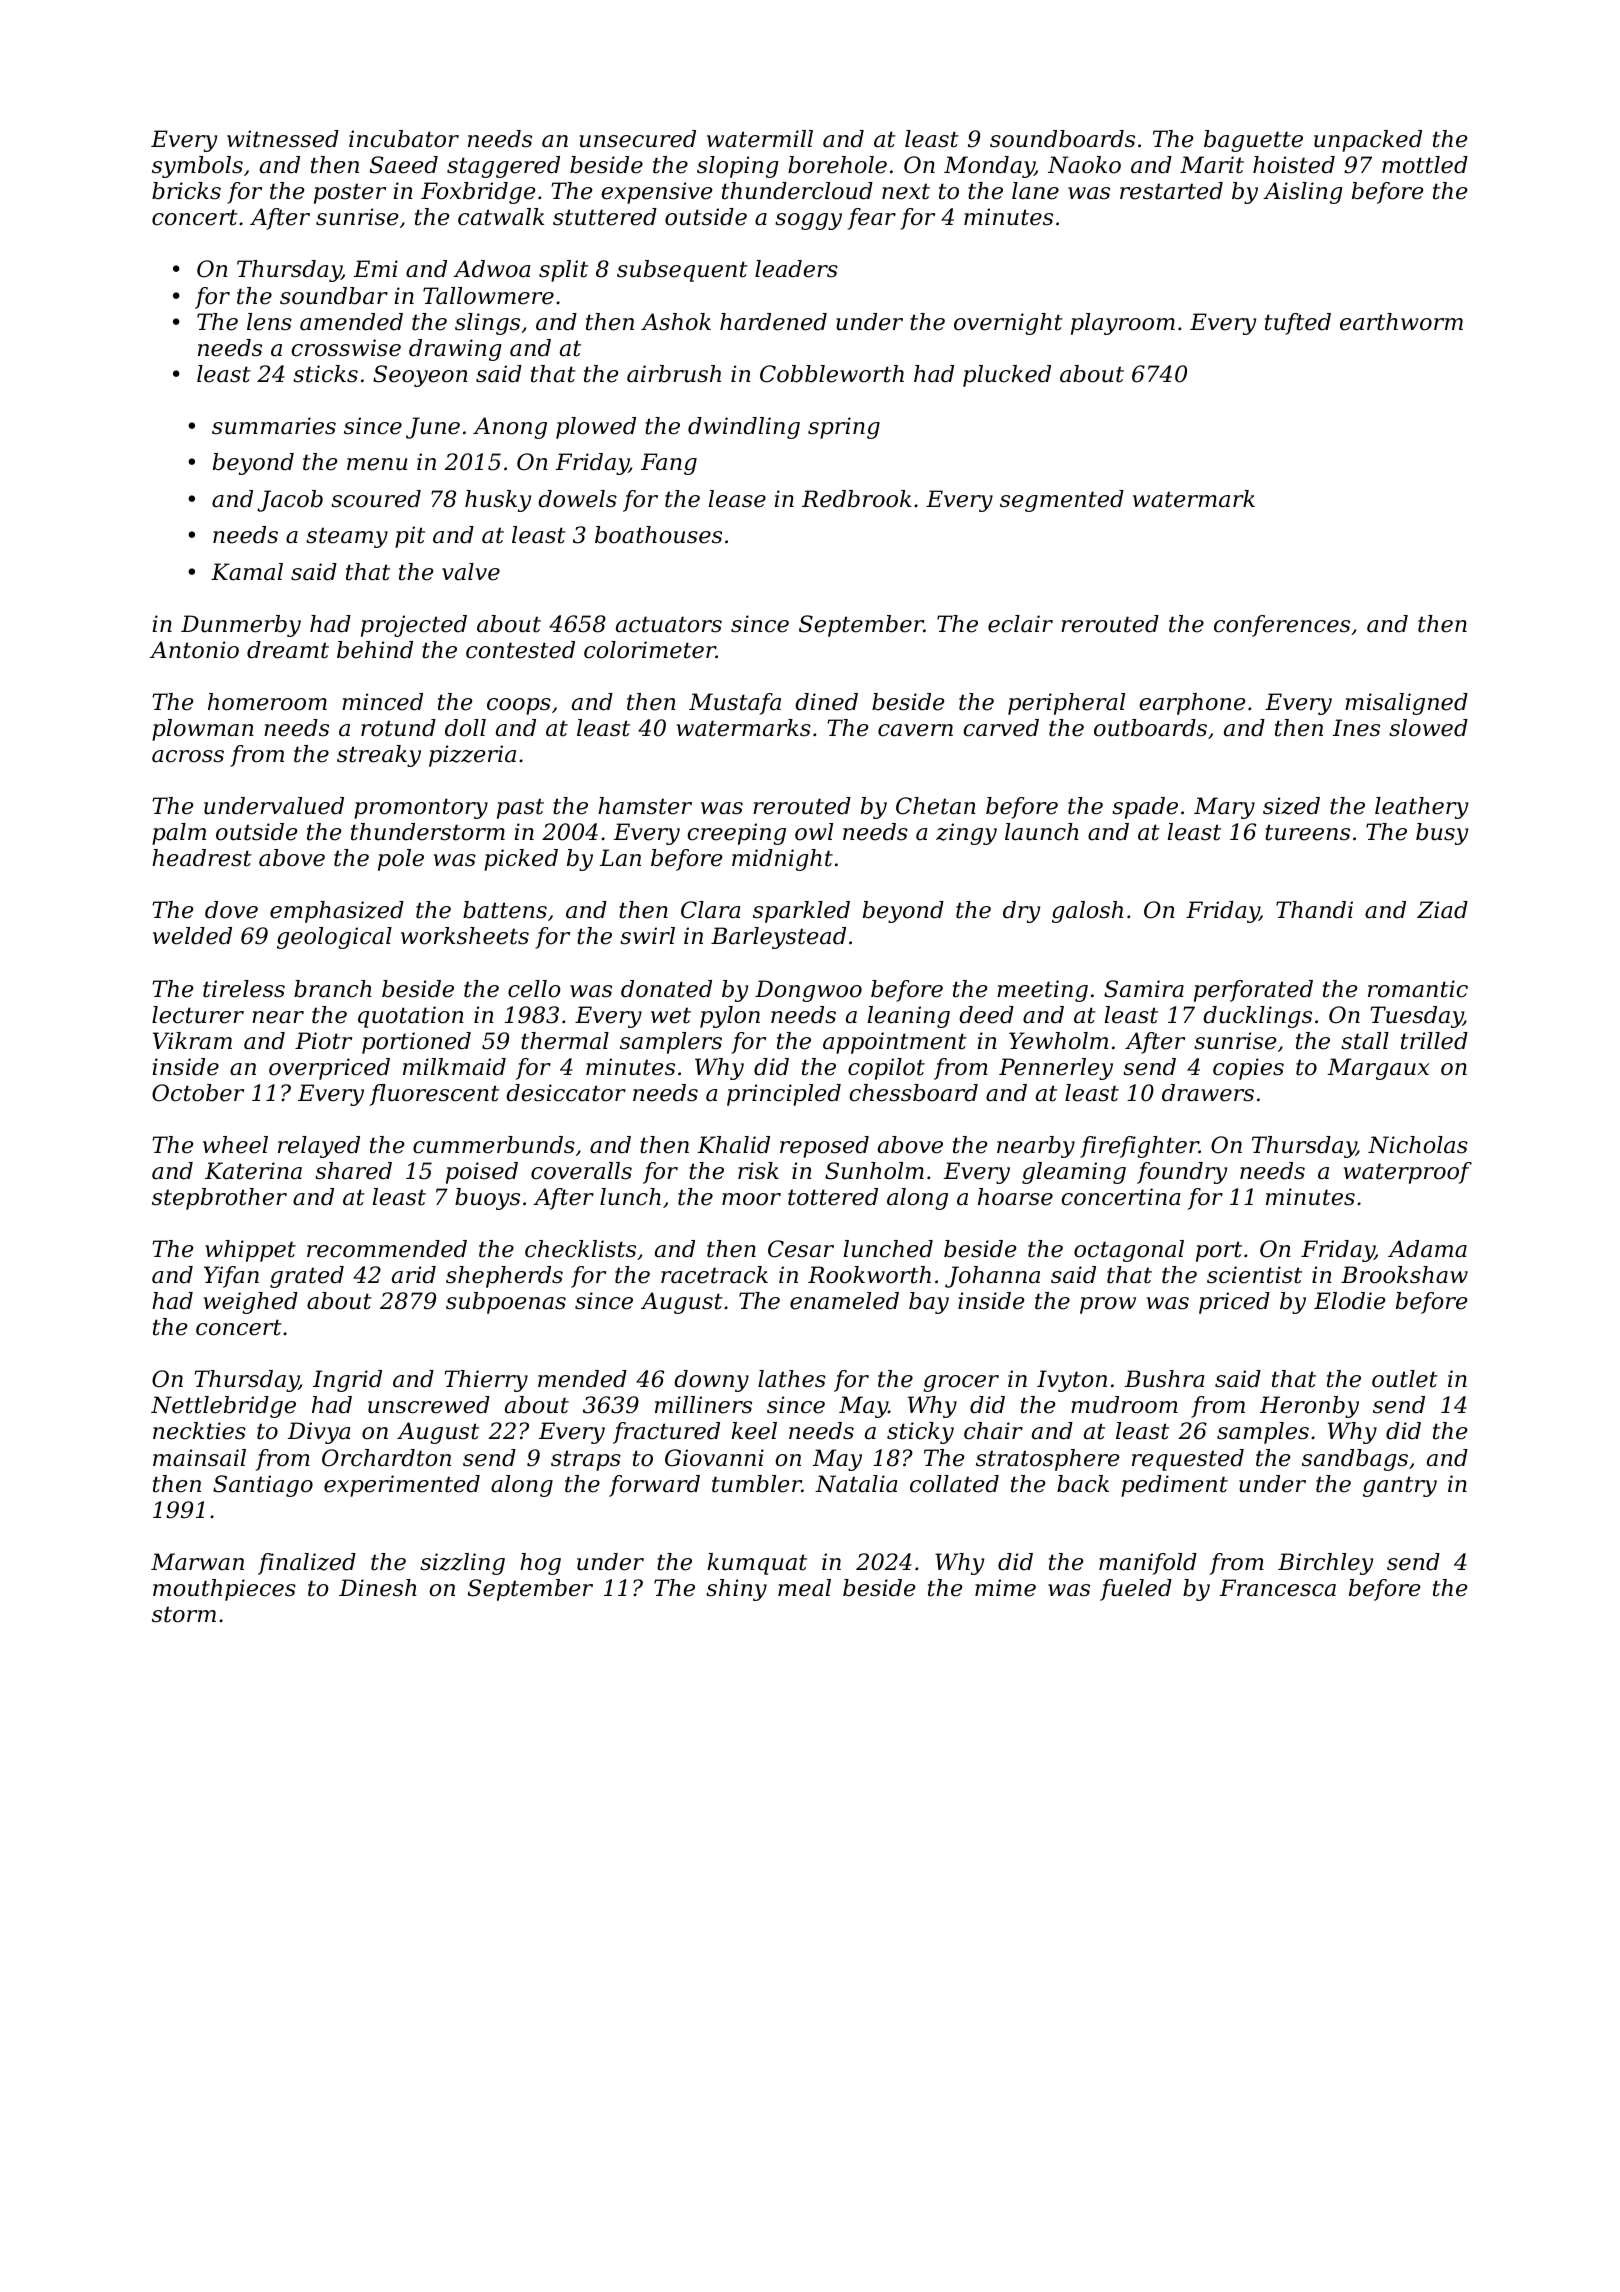 The width and height of the image is (1620, 2292). I want to click on mouthpieces, so click(224, 1590).
